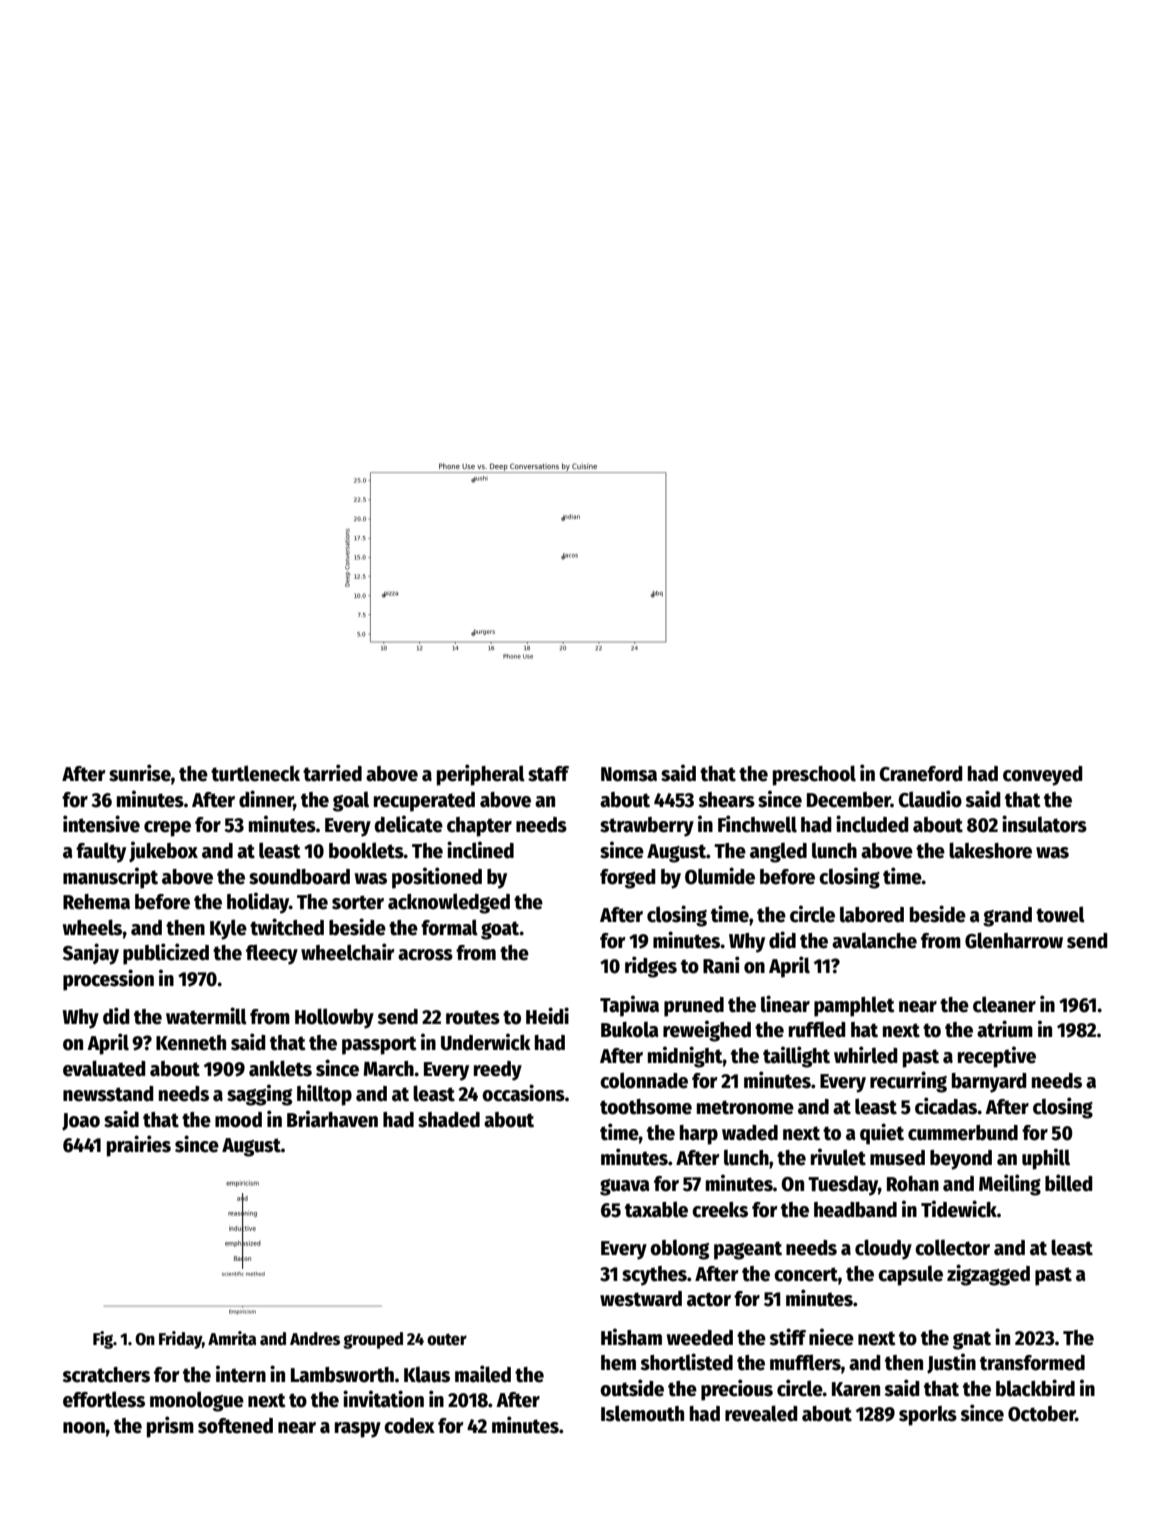 The width and height of the screenshot is (1176, 1521). What do you see at coordinates (424, 802) in the screenshot?
I see `recuperated` at bounding box center [424, 802].
